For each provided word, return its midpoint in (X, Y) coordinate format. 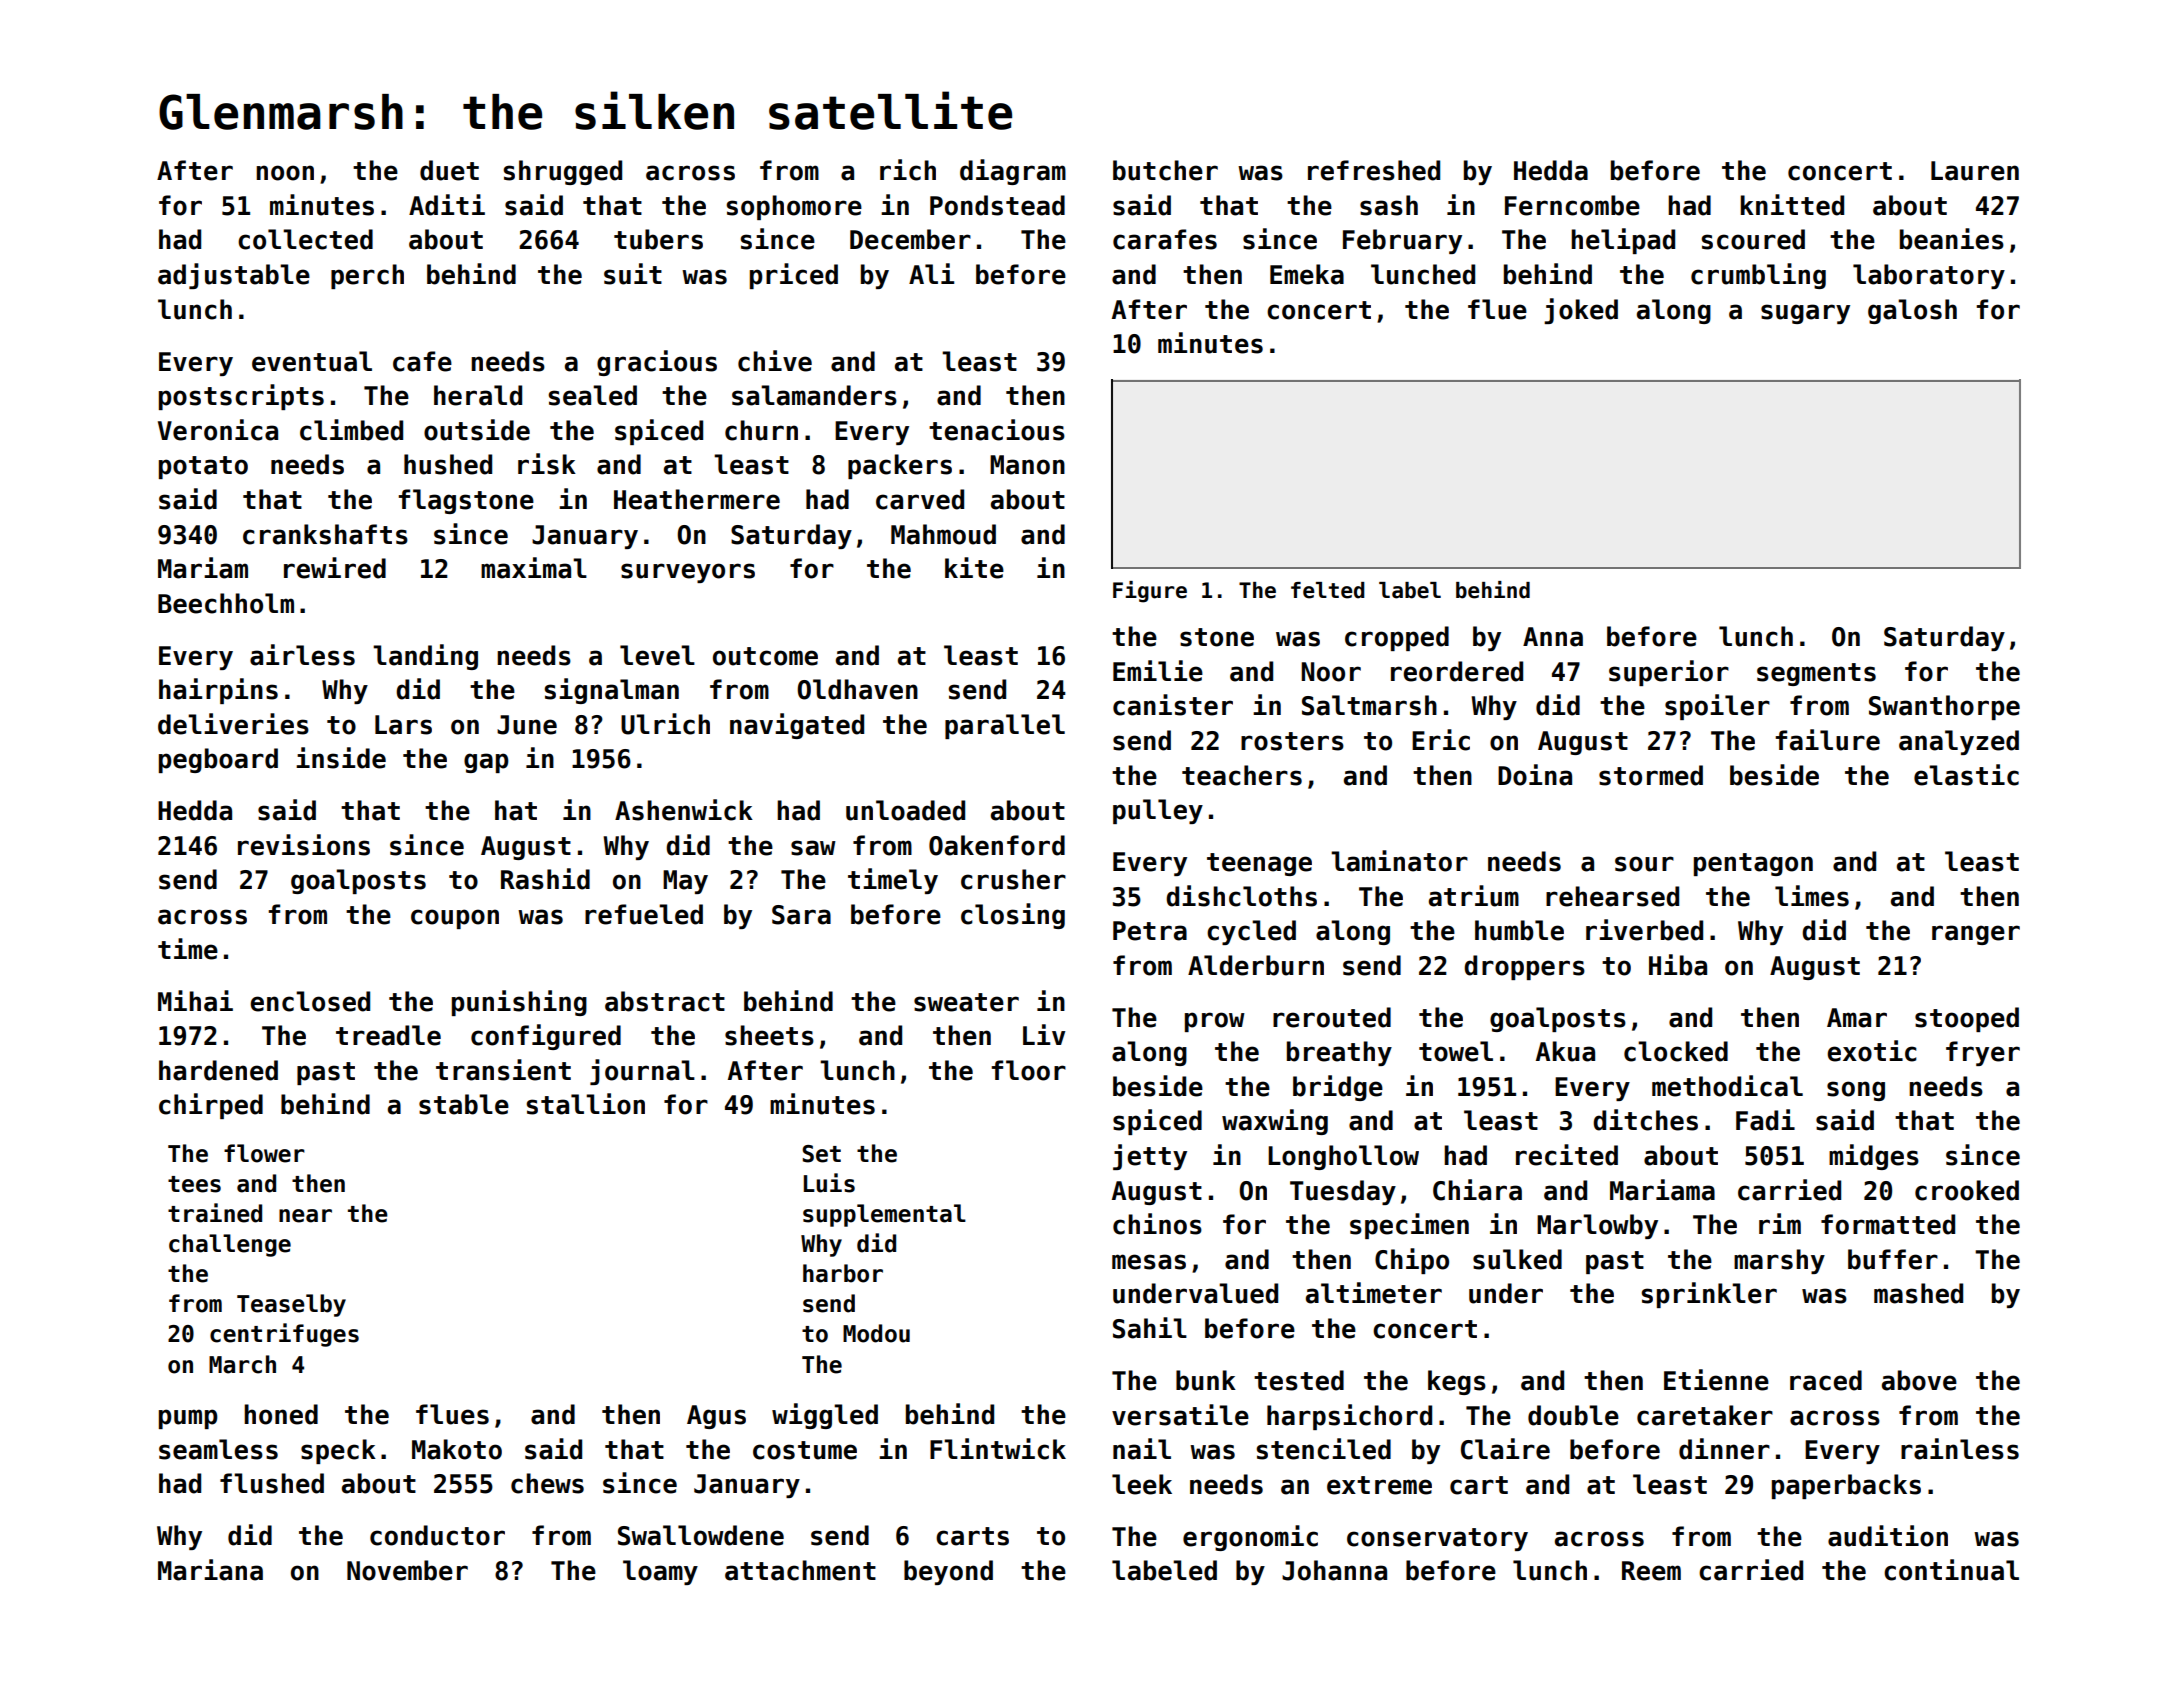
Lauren (1975, 171)
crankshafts (325, 534)
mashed (1918, 1293)
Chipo (1412, 1261)
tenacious (997, 430)
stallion (586, 1104)
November (407, 1570)
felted (1328, 590)
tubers (658, 239)
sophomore (794, 207)
